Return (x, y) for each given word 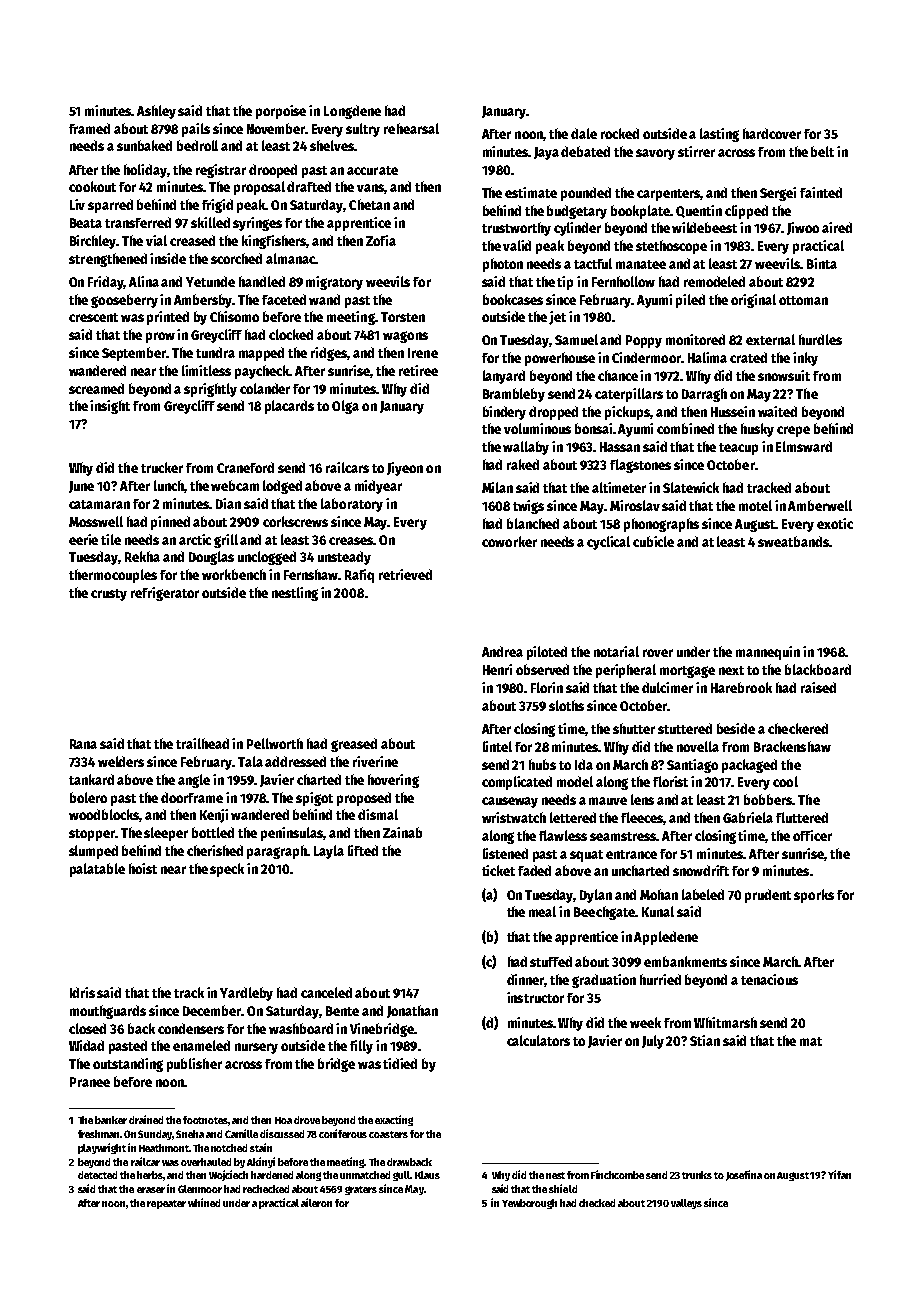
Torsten (403, 317)
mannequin (768, 653)
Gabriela (748, 817)
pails (196, 130)
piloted (547, 653)
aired (837, 227)
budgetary (577, 212)
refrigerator (165, 594)
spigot (314, 799)
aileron (316, 1202)
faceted (284, 299)
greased (354, 745)
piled (690, 301)
